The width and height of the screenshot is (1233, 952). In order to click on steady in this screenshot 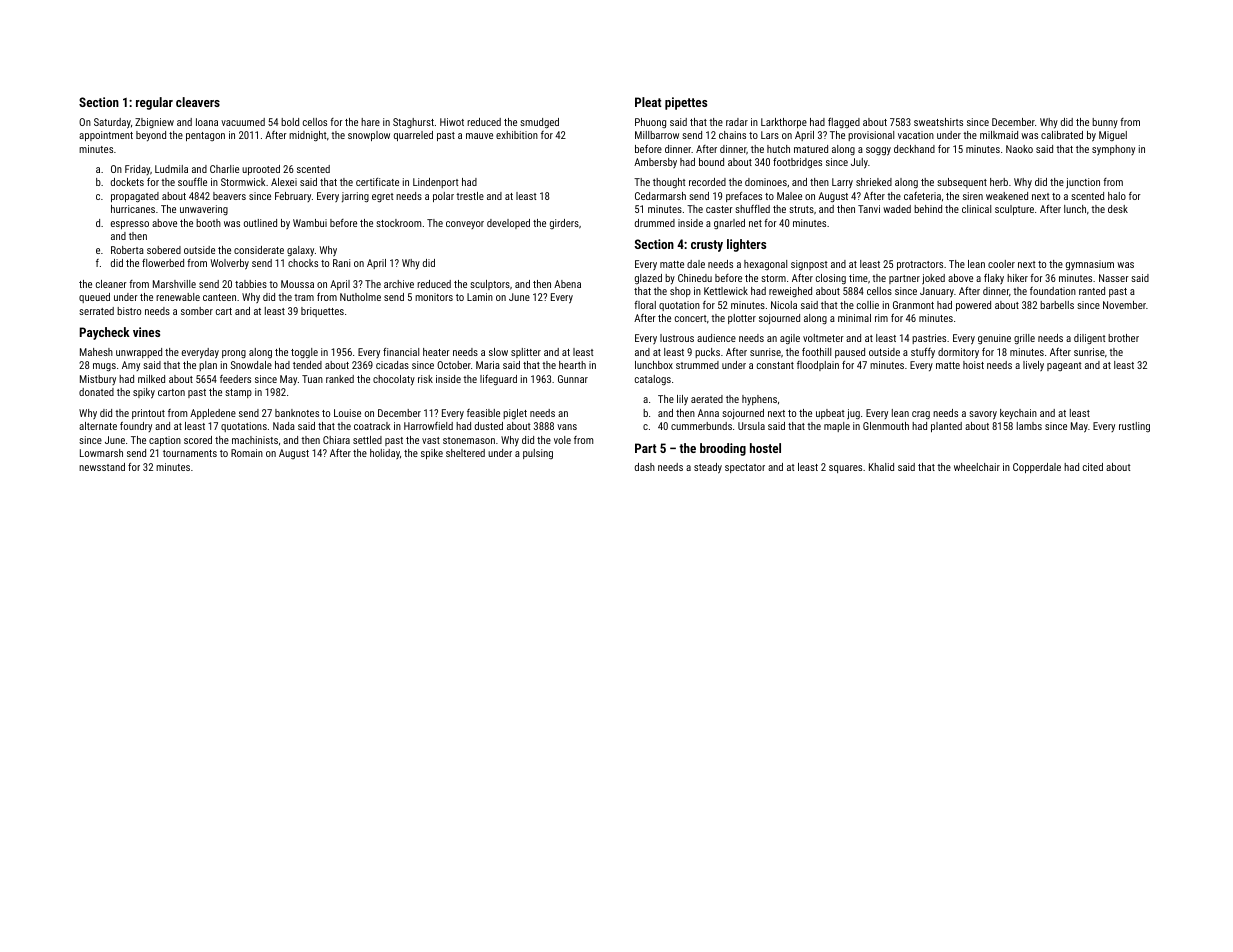, I will do `click(708, 468)`.
